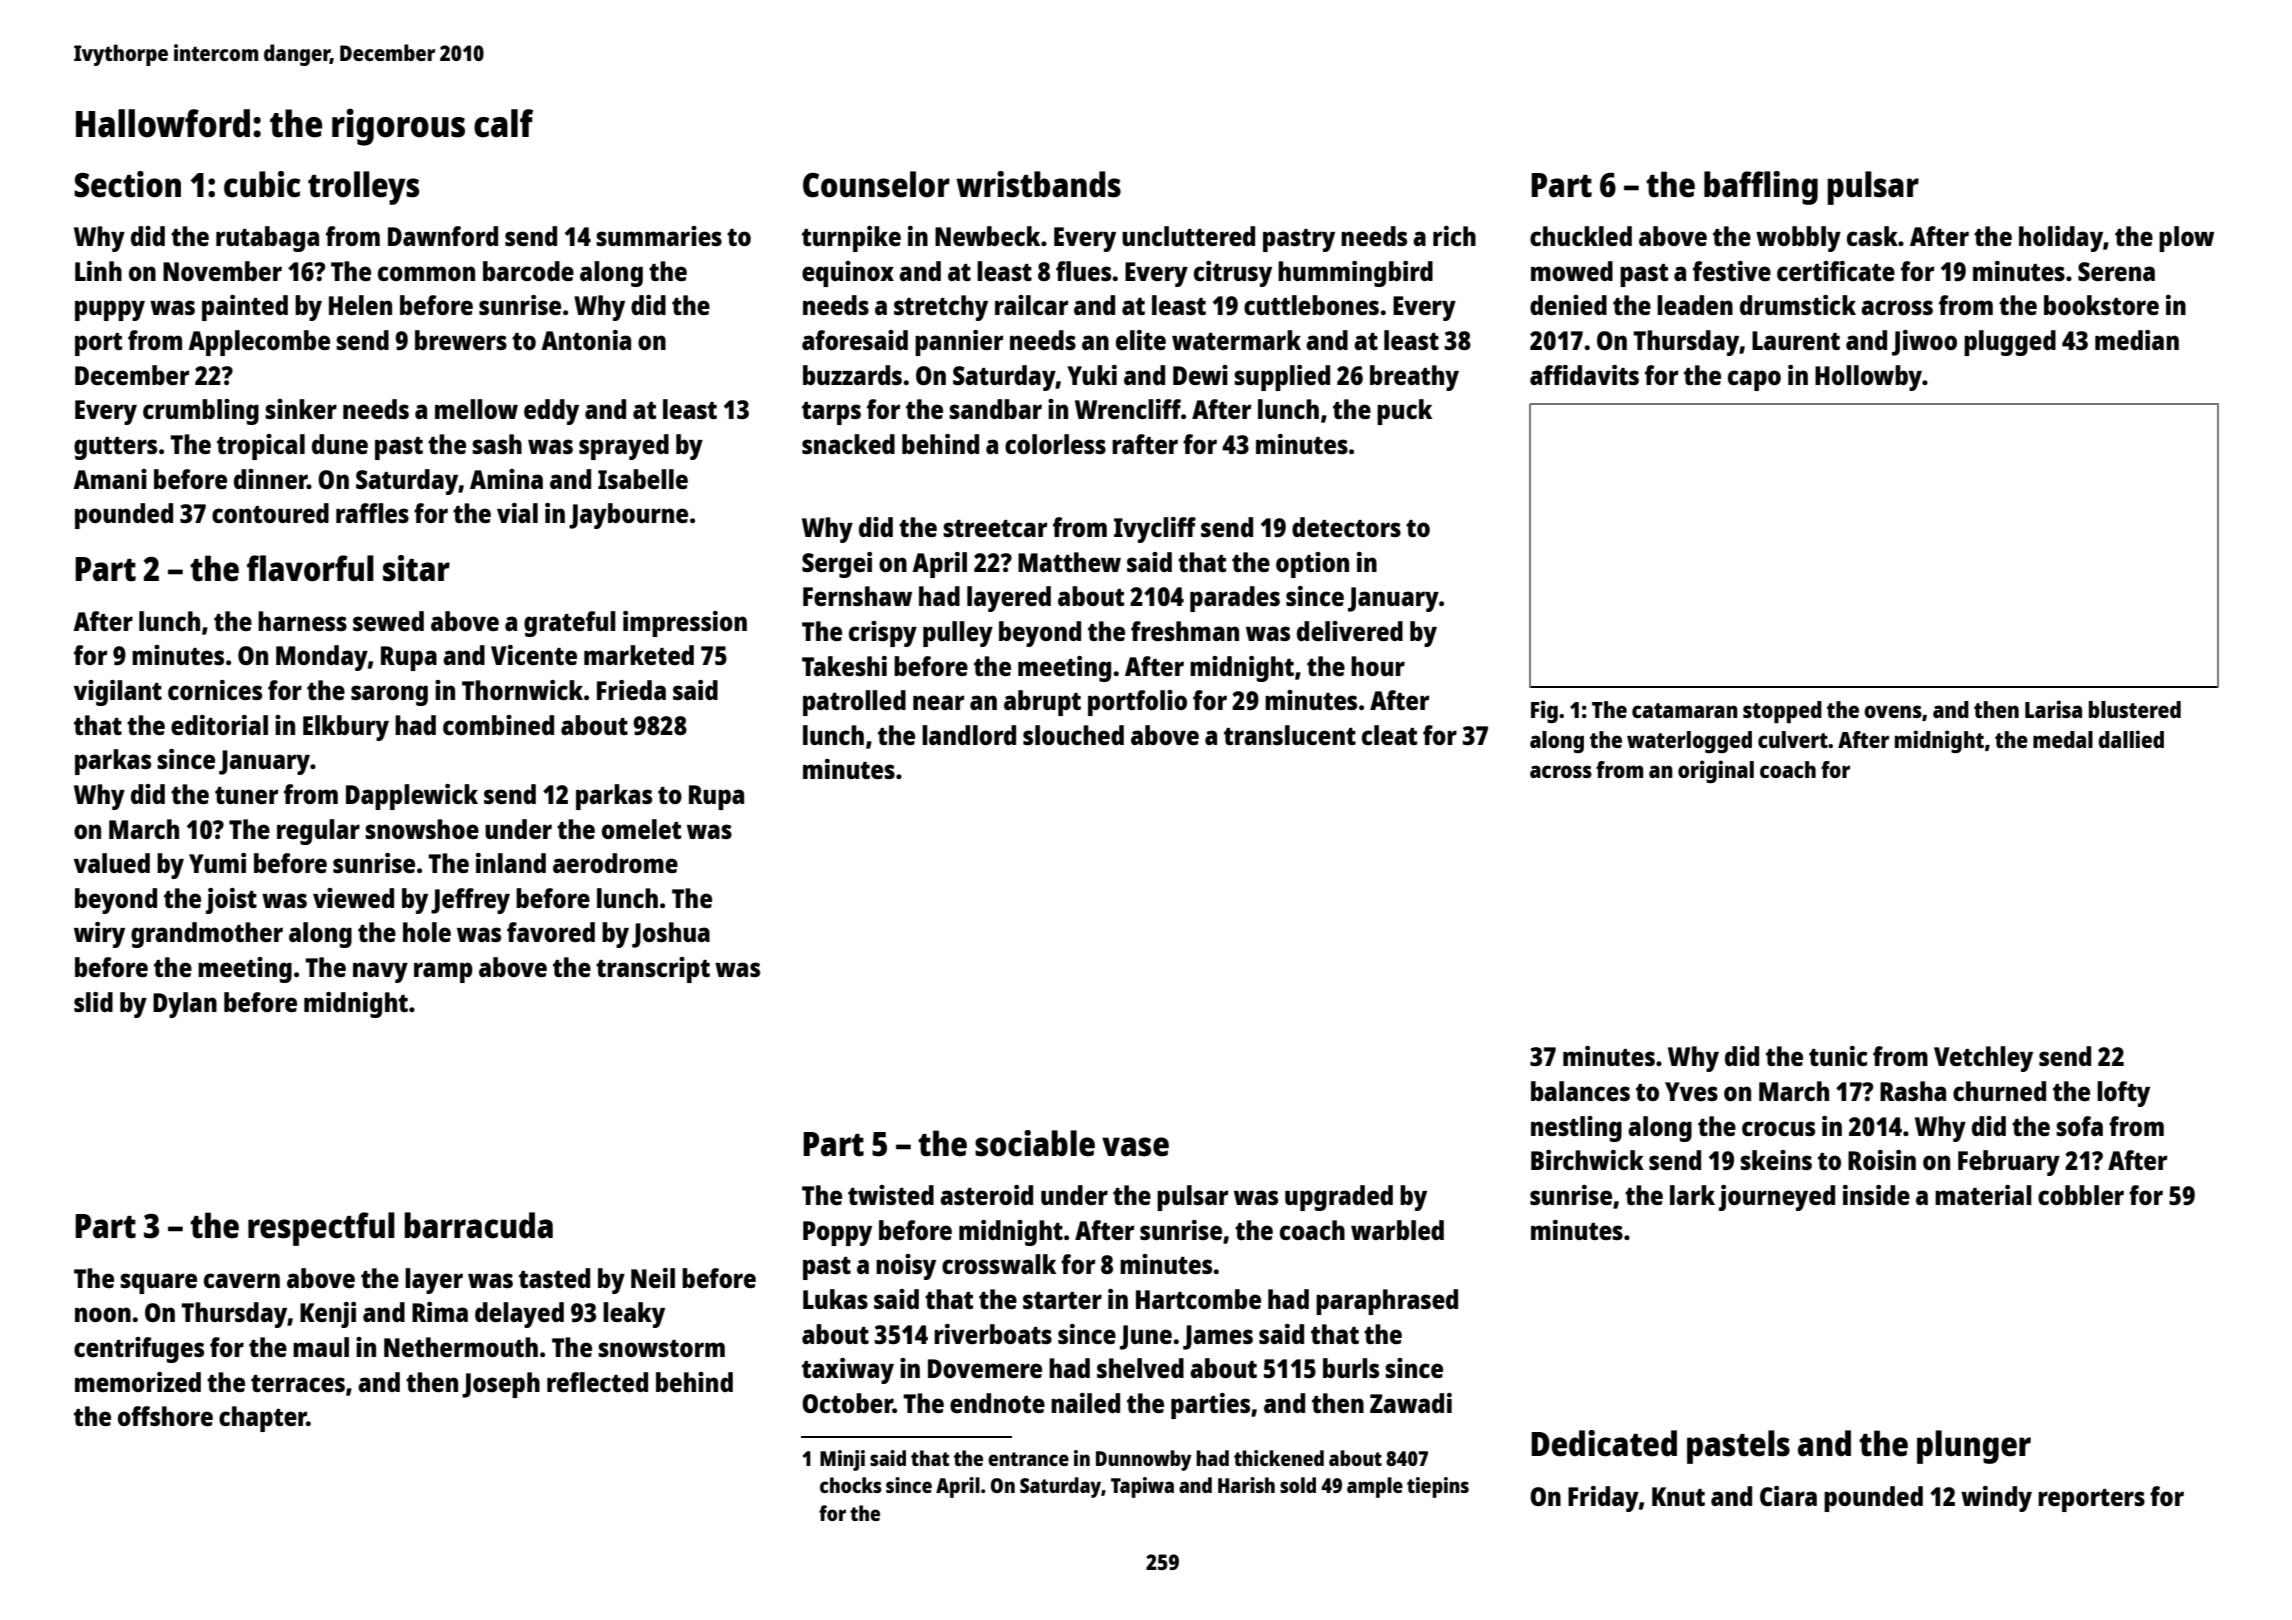  What do you see at coordinates (270, 513) in the document?
I see `contoured` at bounding box center [270, 513].
